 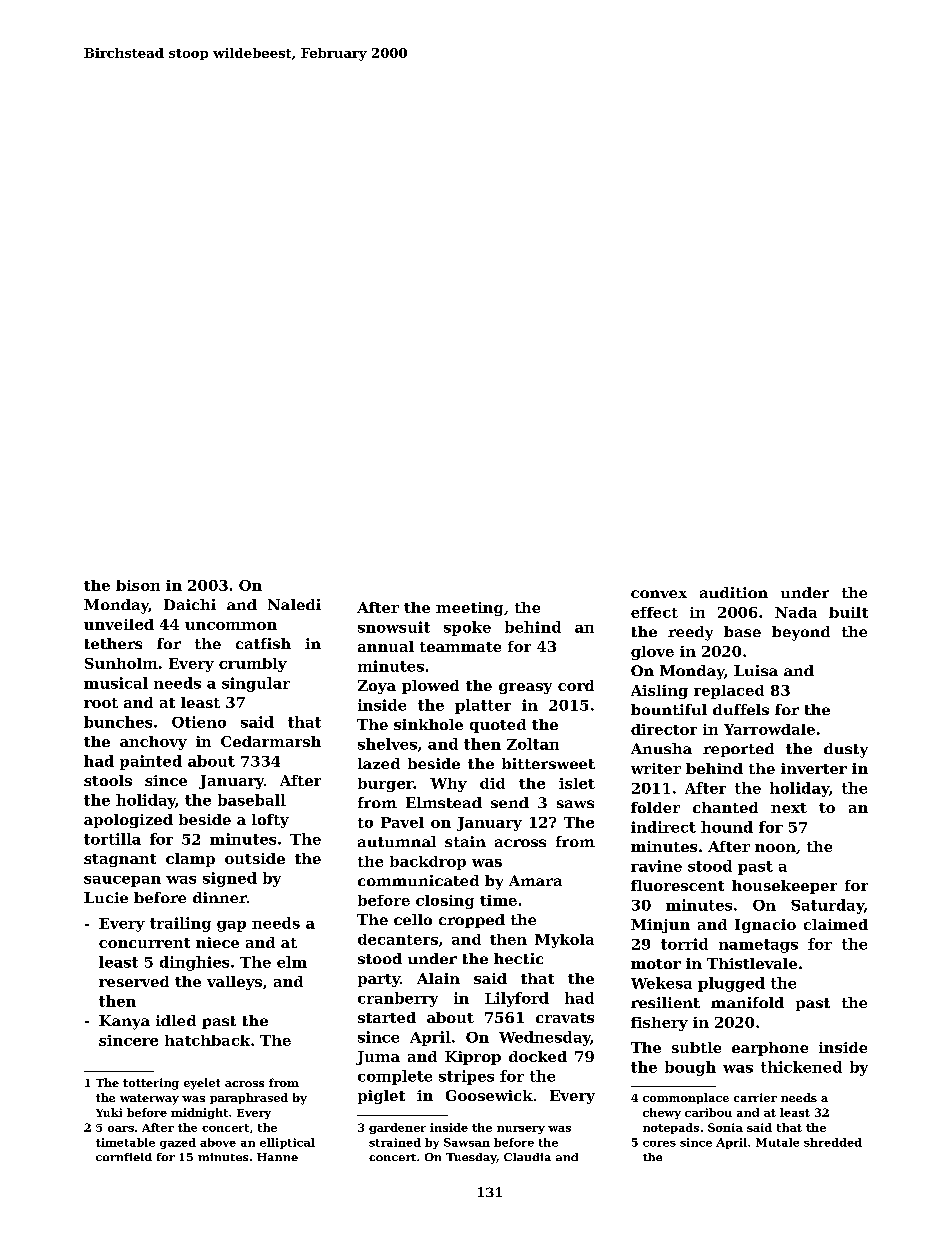 I want to click on folder, so click(x=655, y=807).
